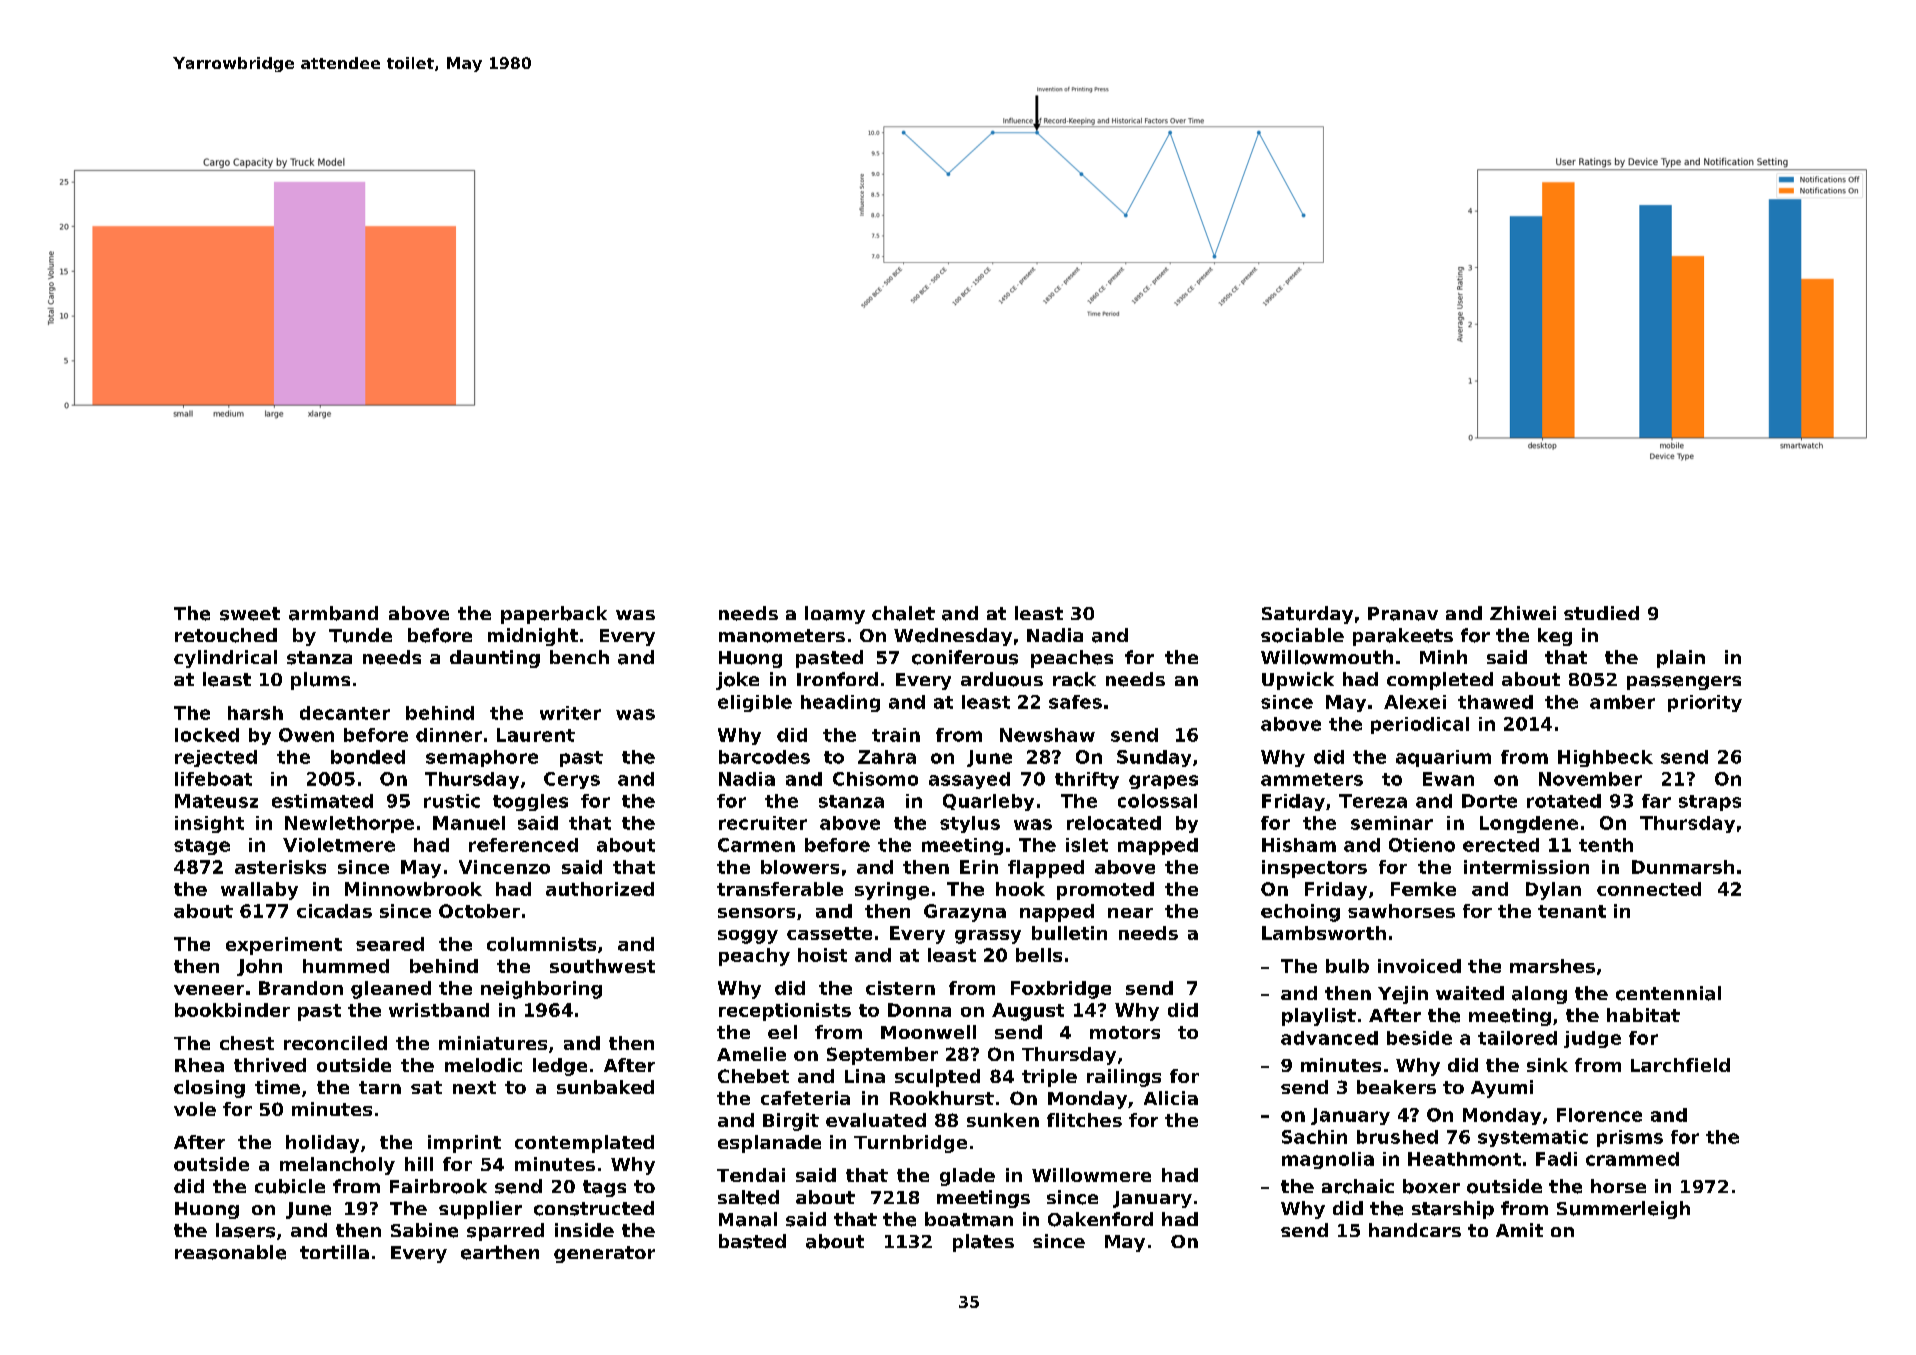  What do you see at coordinates (1599, 1115) in the screenshot?
I see `Florence` at bounding box center [1599, 1115].
